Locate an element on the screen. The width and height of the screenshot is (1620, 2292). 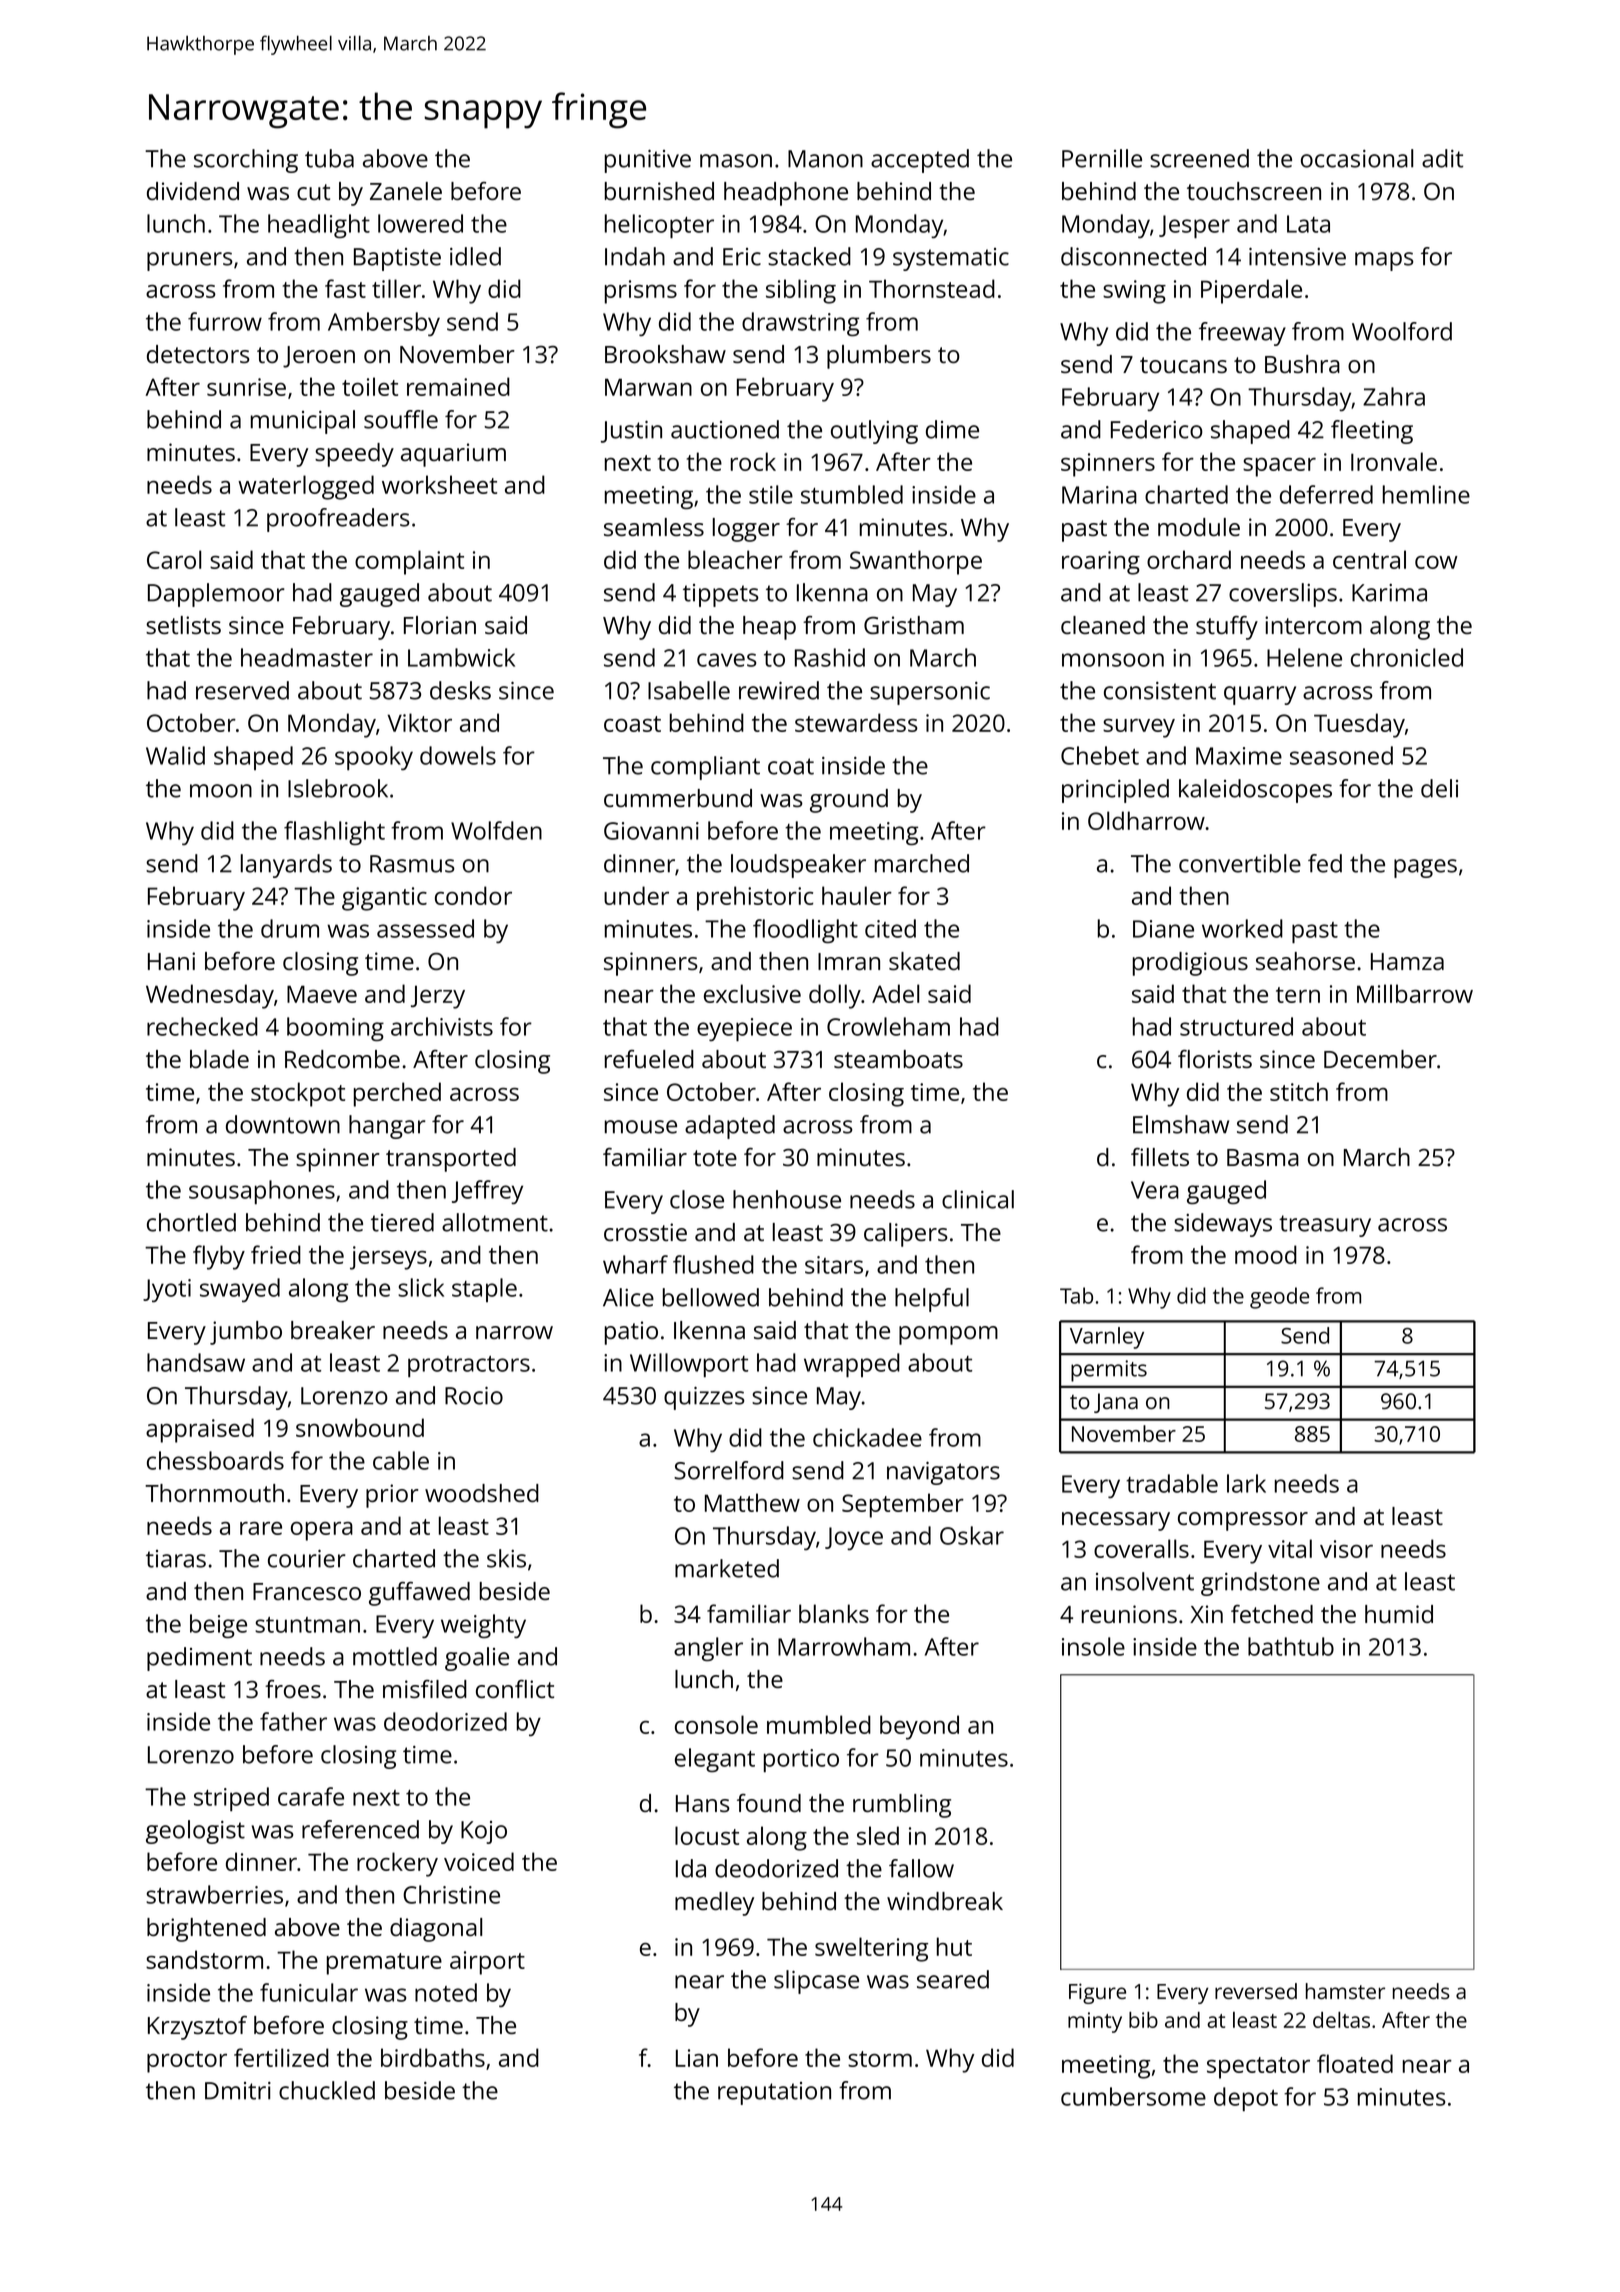
fetched is located at coordinates (1272, 1614).
